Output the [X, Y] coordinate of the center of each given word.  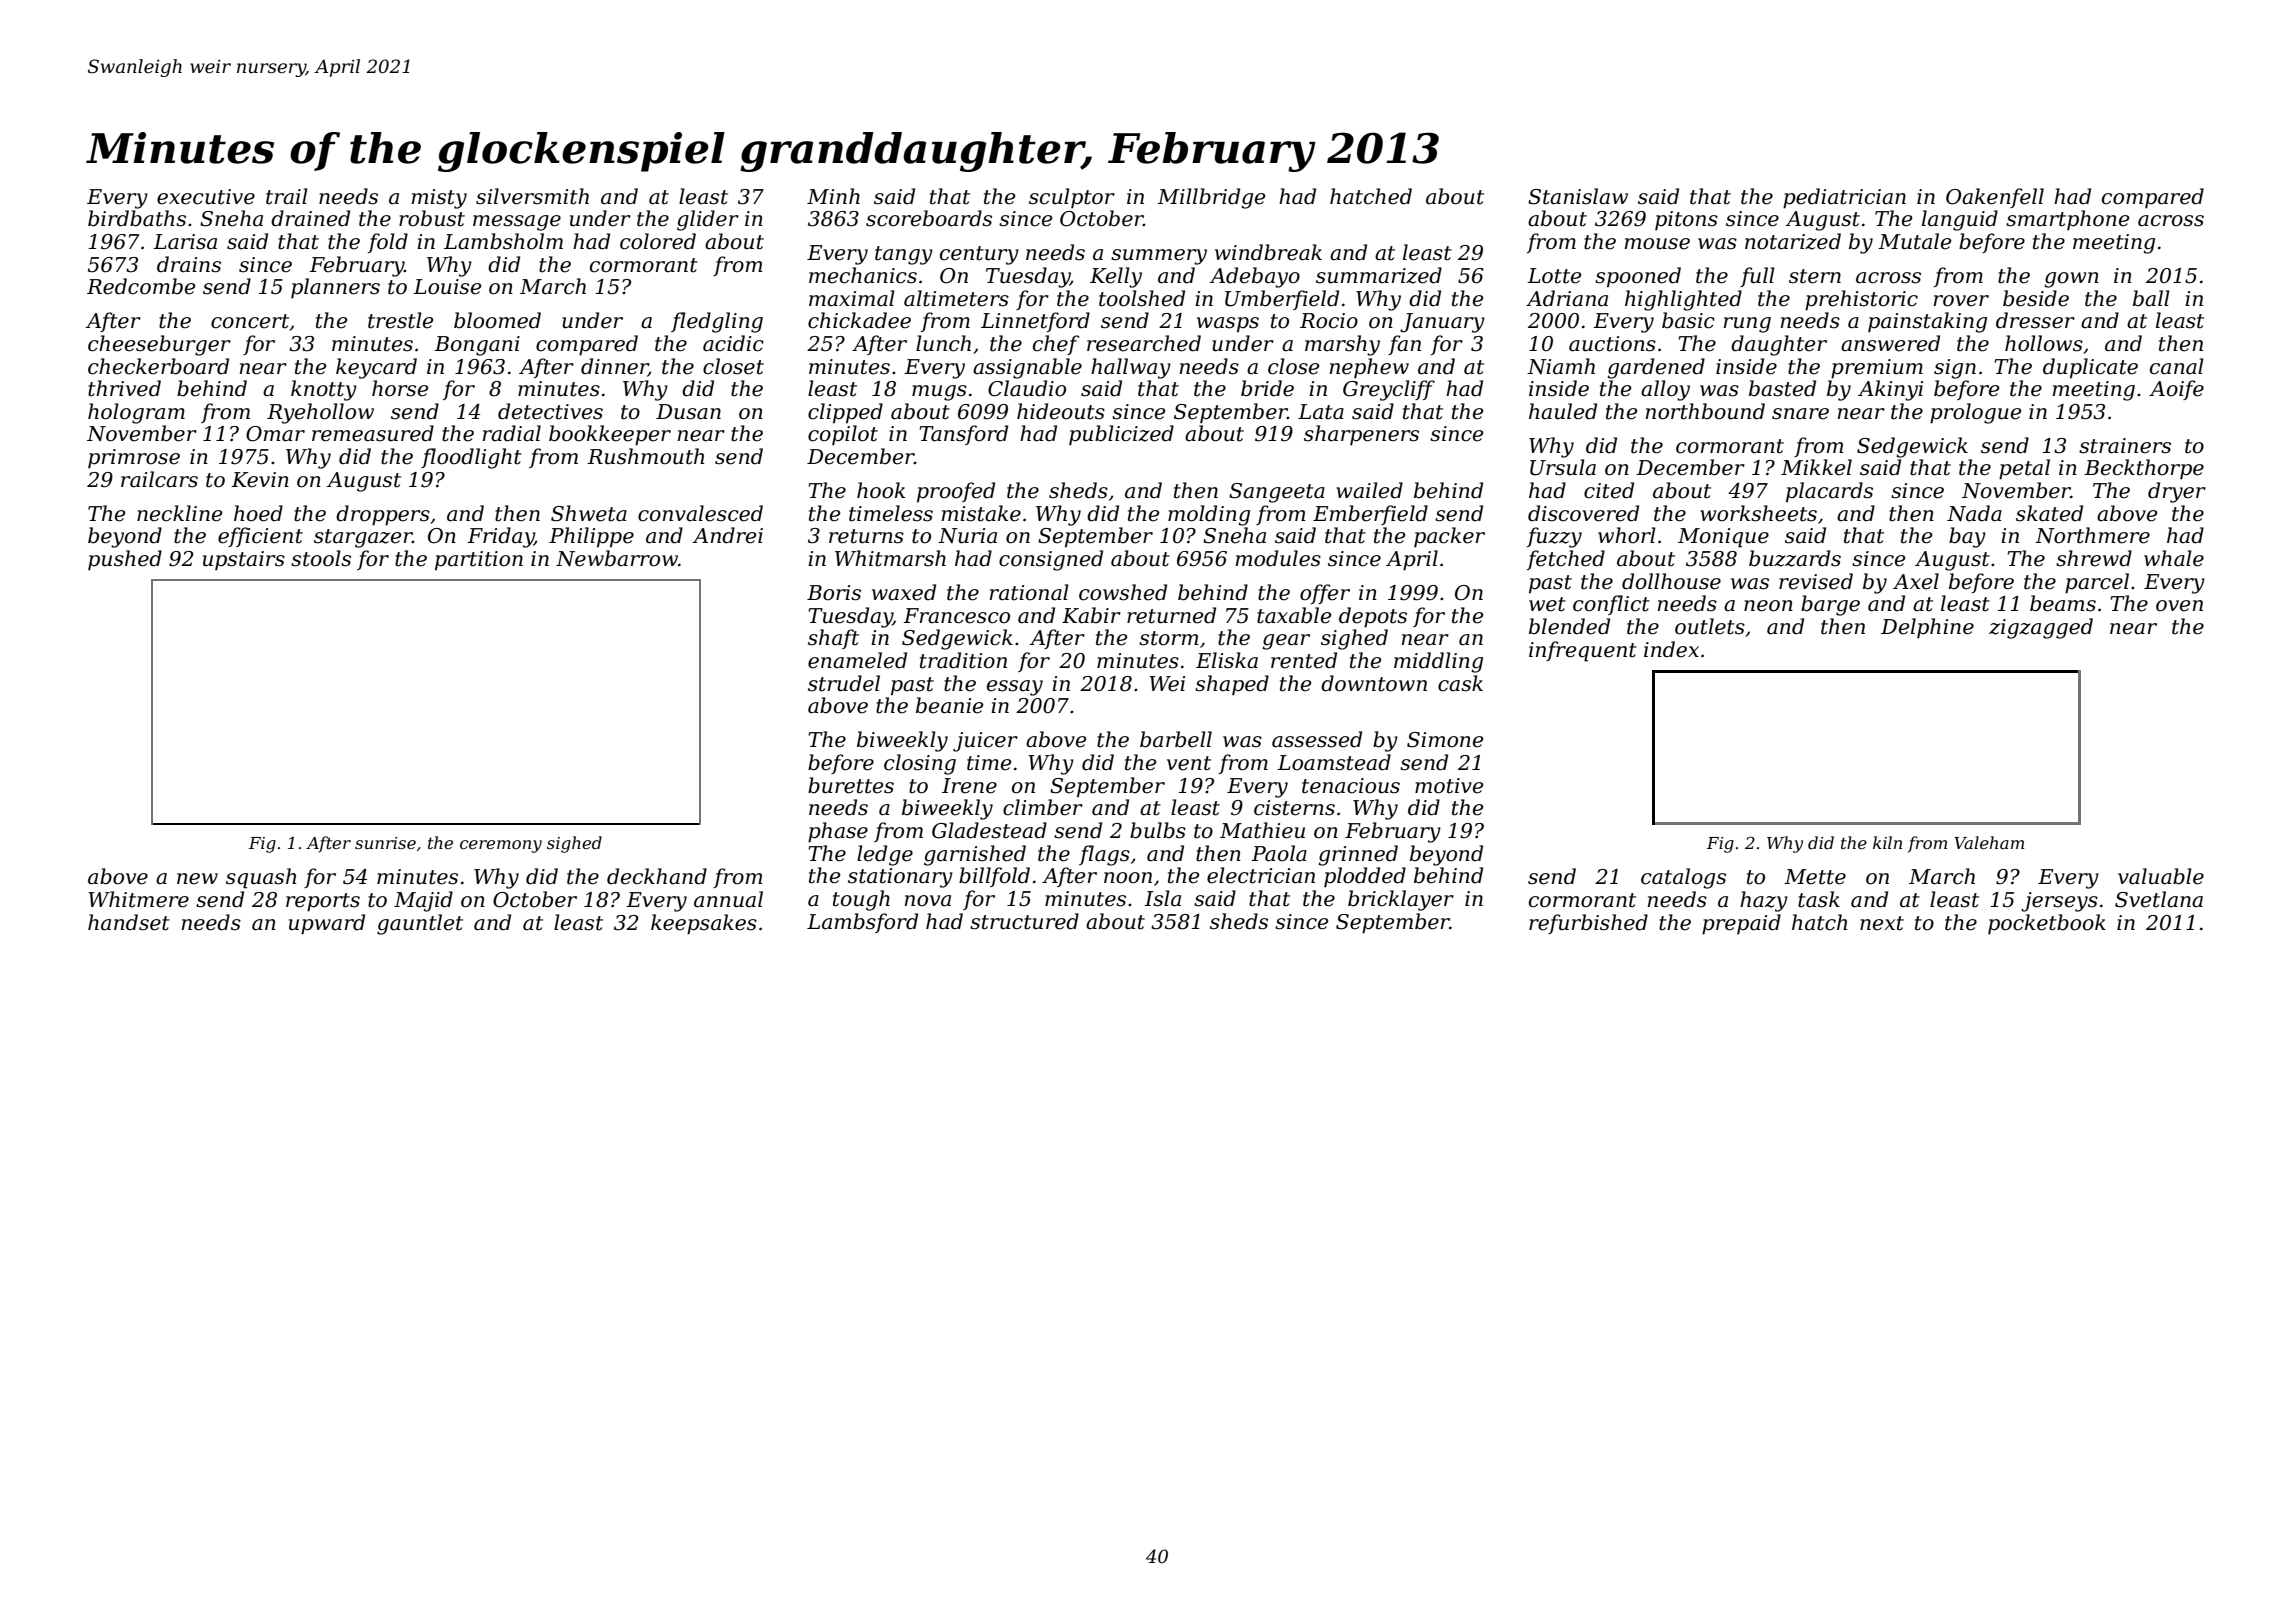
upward [327, 924]
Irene [969, 786]
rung [1747, 325]
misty [439, 199]
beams [2063, 603]
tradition [963, 660]
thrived [124, 388]
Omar [275, 434]
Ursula [1563, 467]
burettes [851, 785]
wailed [1369, 490]
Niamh [1561, 366]
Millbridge [1211, 198]
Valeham [1989, 842]
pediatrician [1844, 198]
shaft [833, 639]
